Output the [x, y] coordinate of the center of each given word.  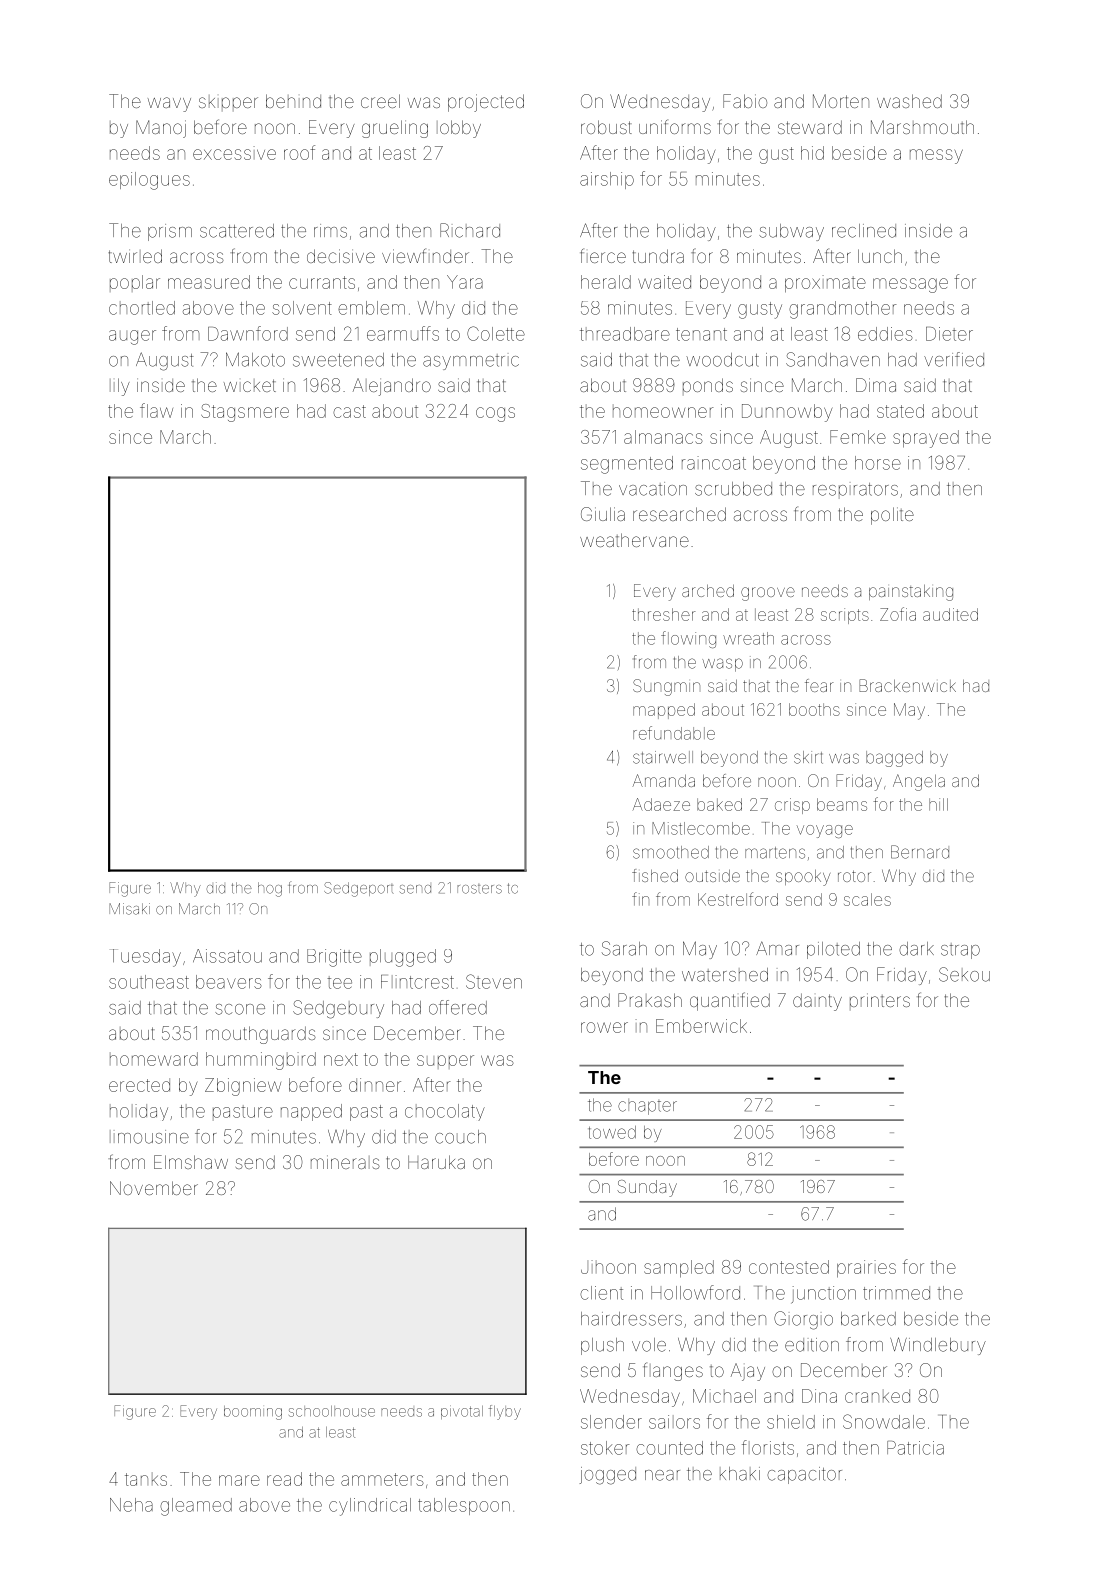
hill [938, 804]
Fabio [745, 101]
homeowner [663, 411]
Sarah [624, 948]
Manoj [161, 129]
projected [486, 103]
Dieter [949, 334]
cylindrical [370, 1507]
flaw [156, 410]
